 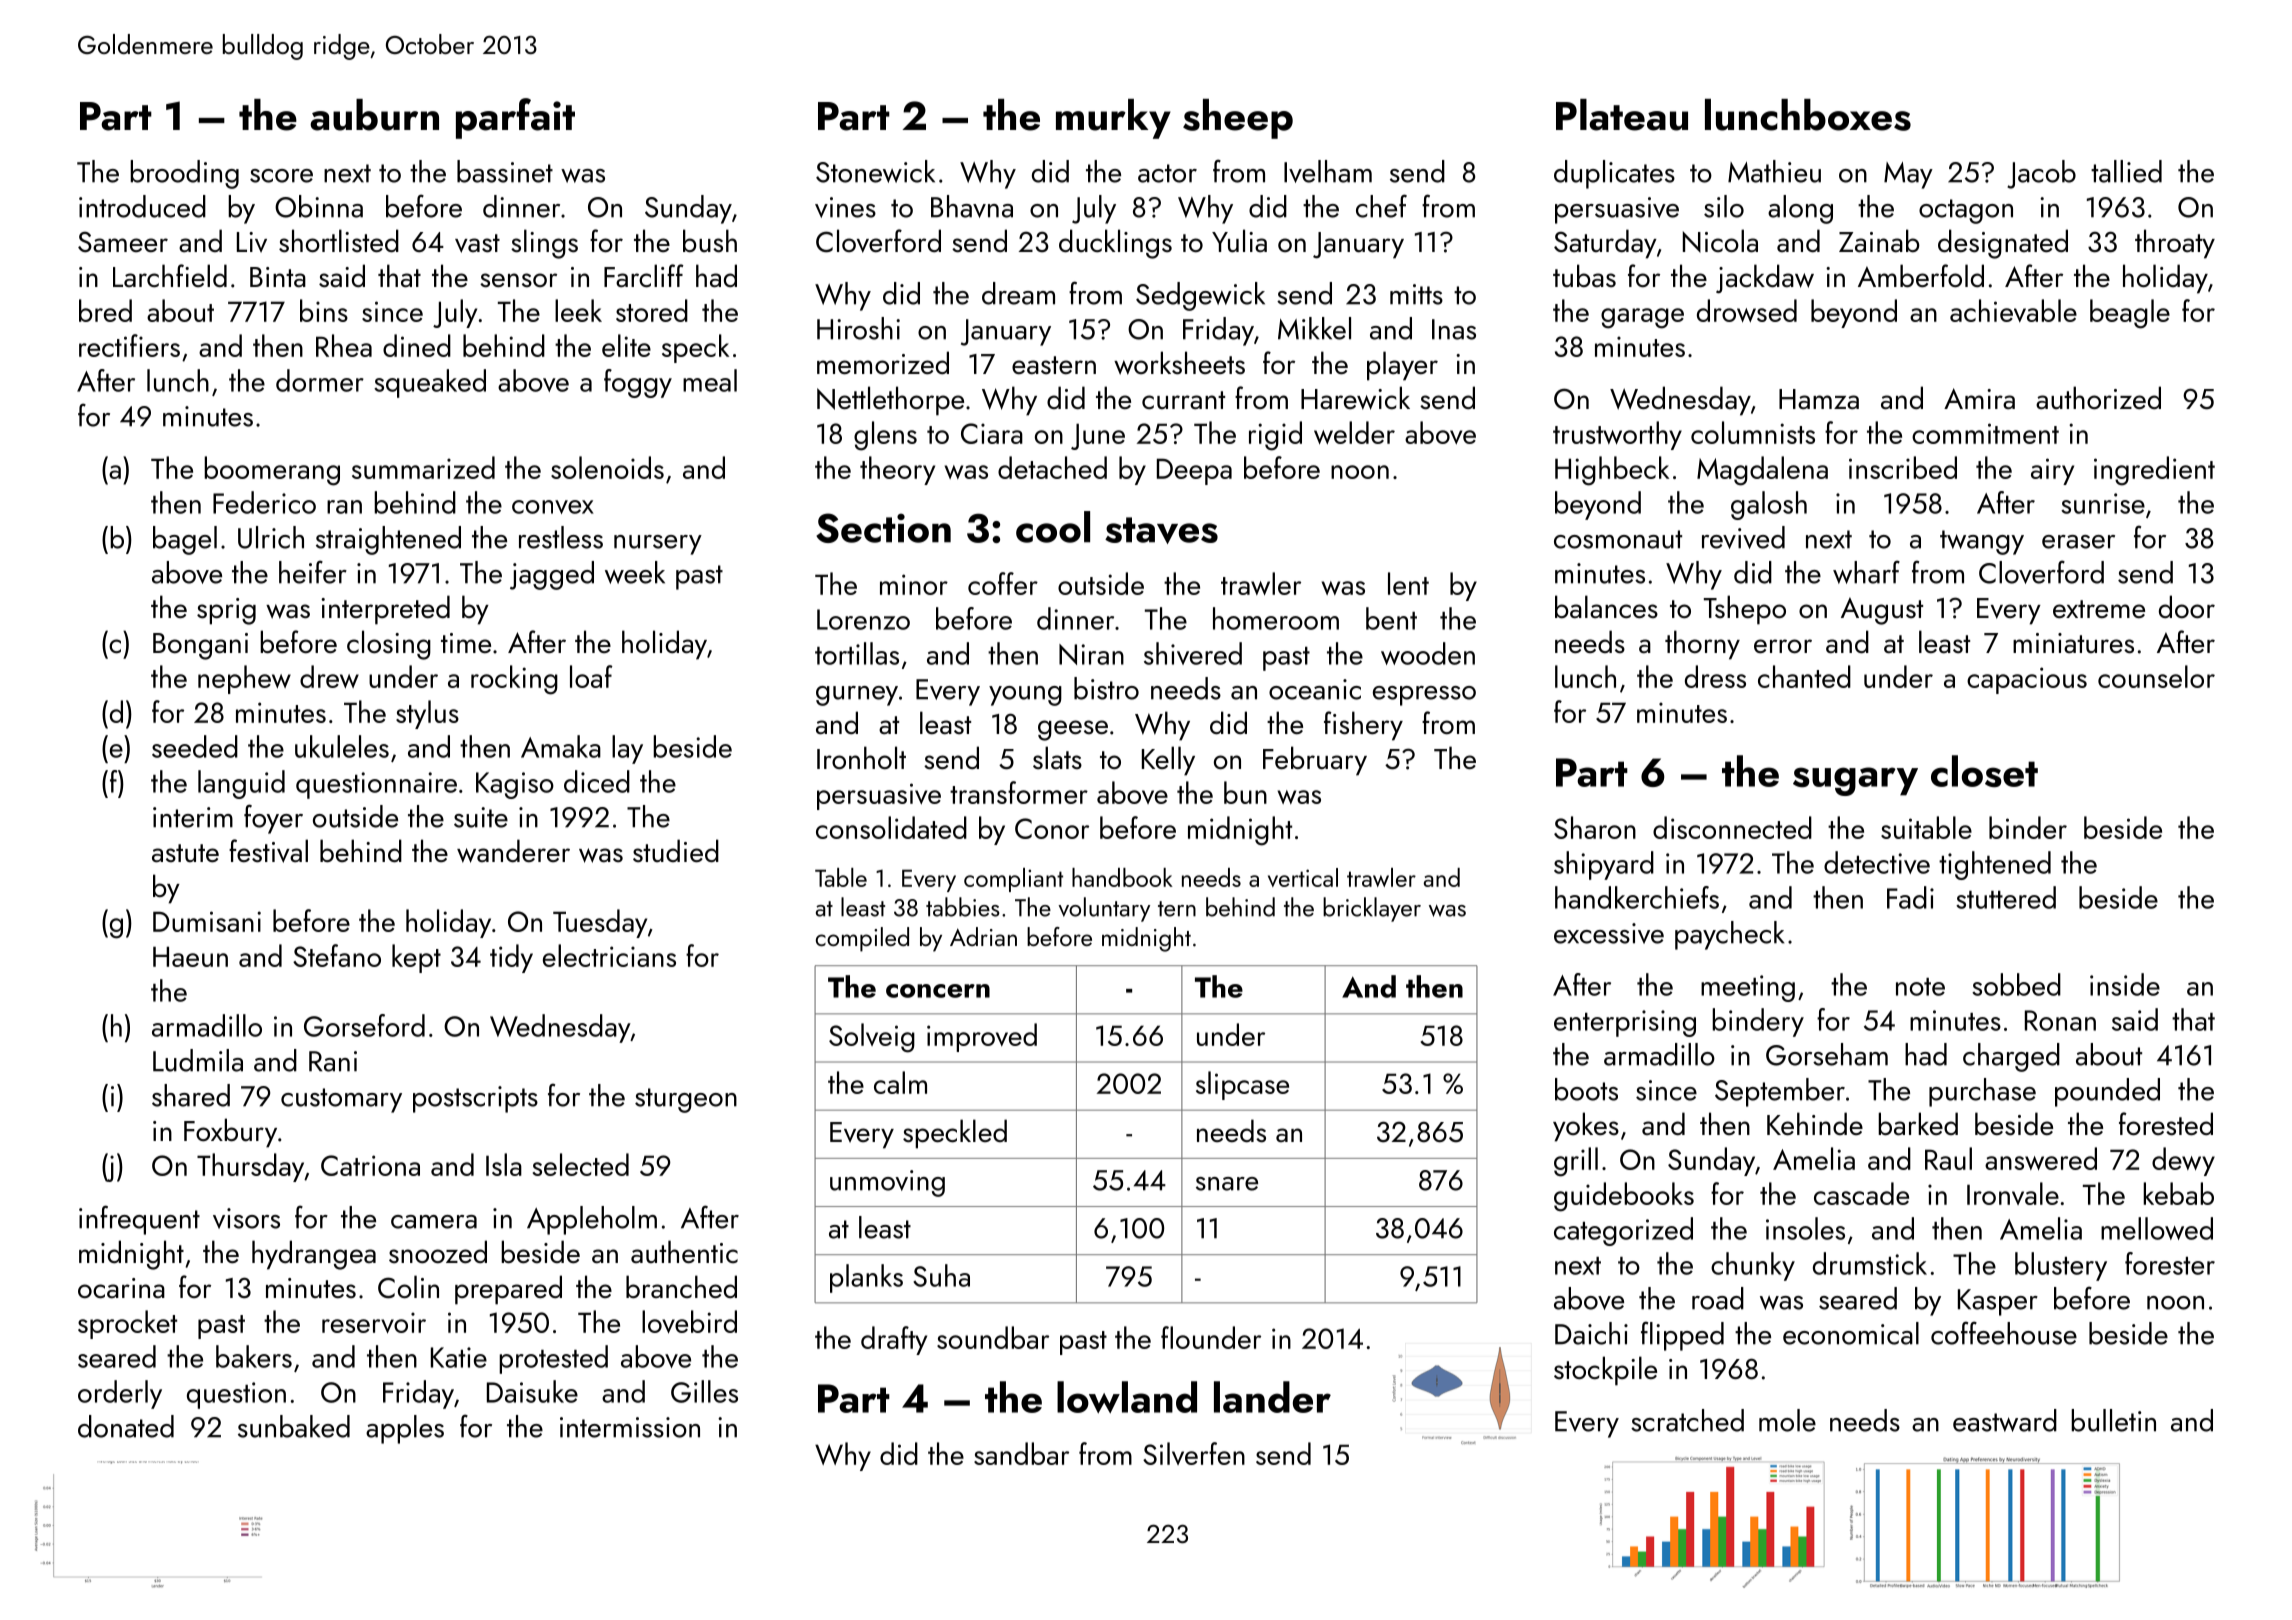 What do you see at coordinates (1272, 1397) in the page?
I see `lander` at bounding box center [1272, 1397].
